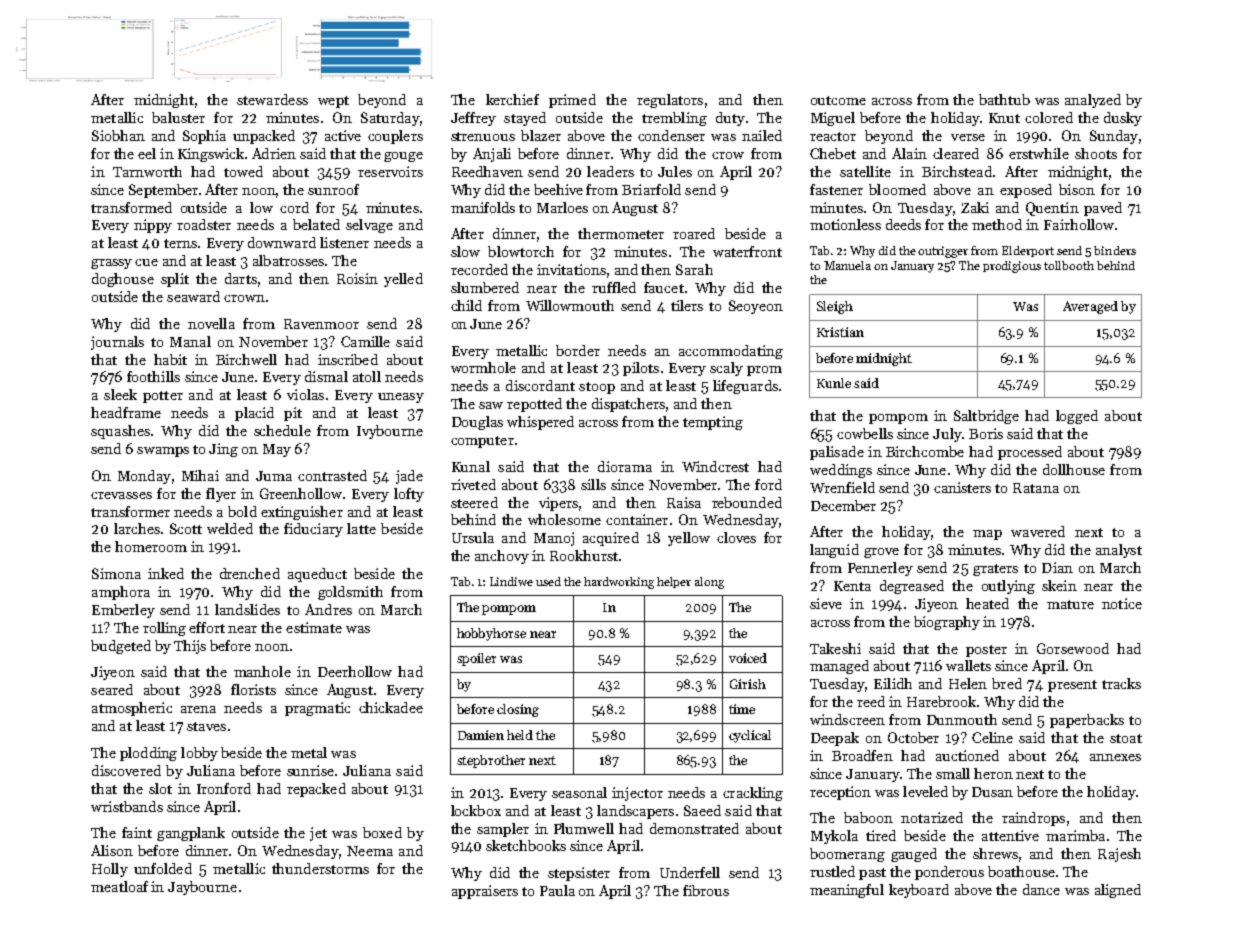  Describe the element at coordinates (305, 394) in the screenshot. I see `violas` at that location.
